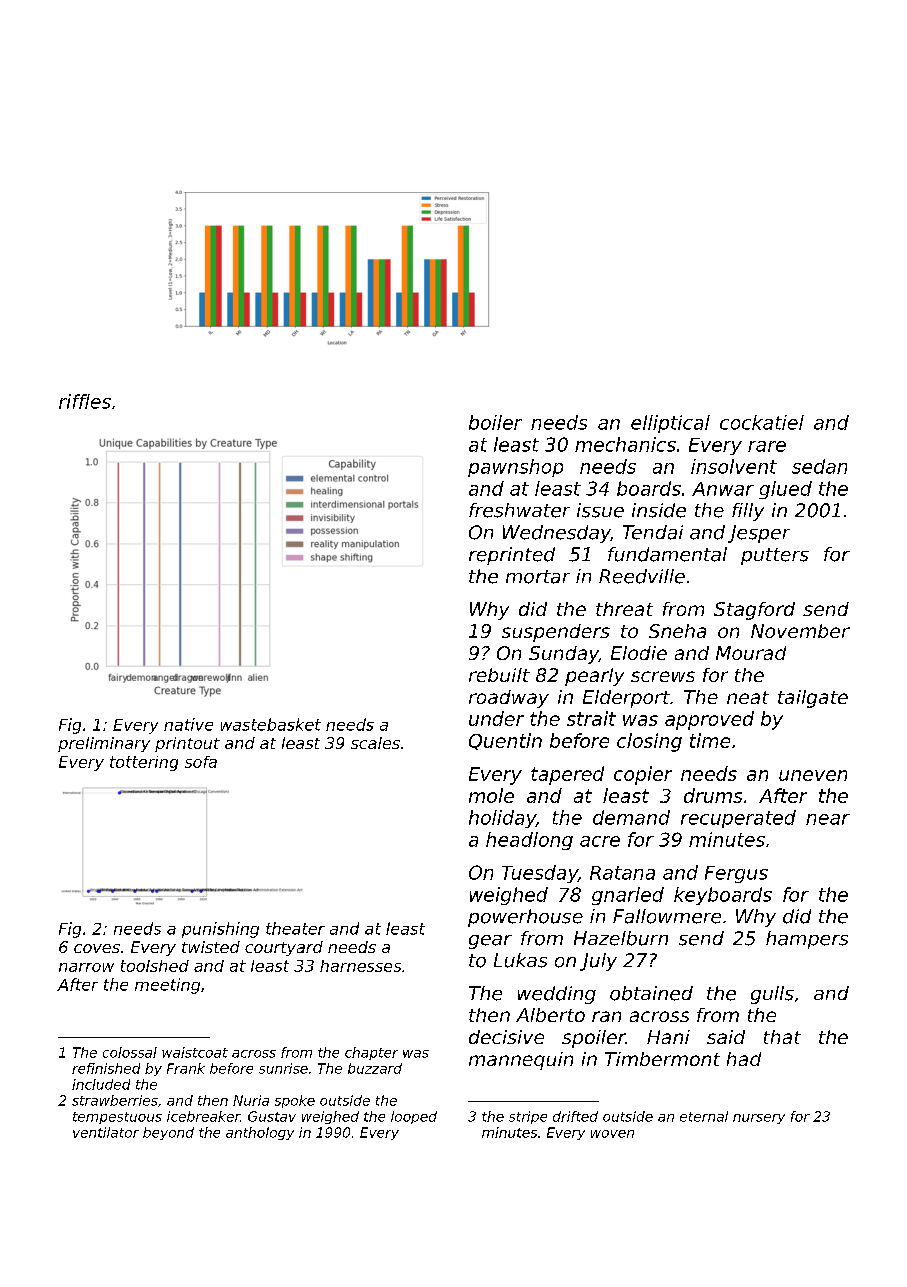 The width and height of the document is (907, 1287). Describe the element at coordinates (807, 940) in the document. I see `hampers` at that location.
